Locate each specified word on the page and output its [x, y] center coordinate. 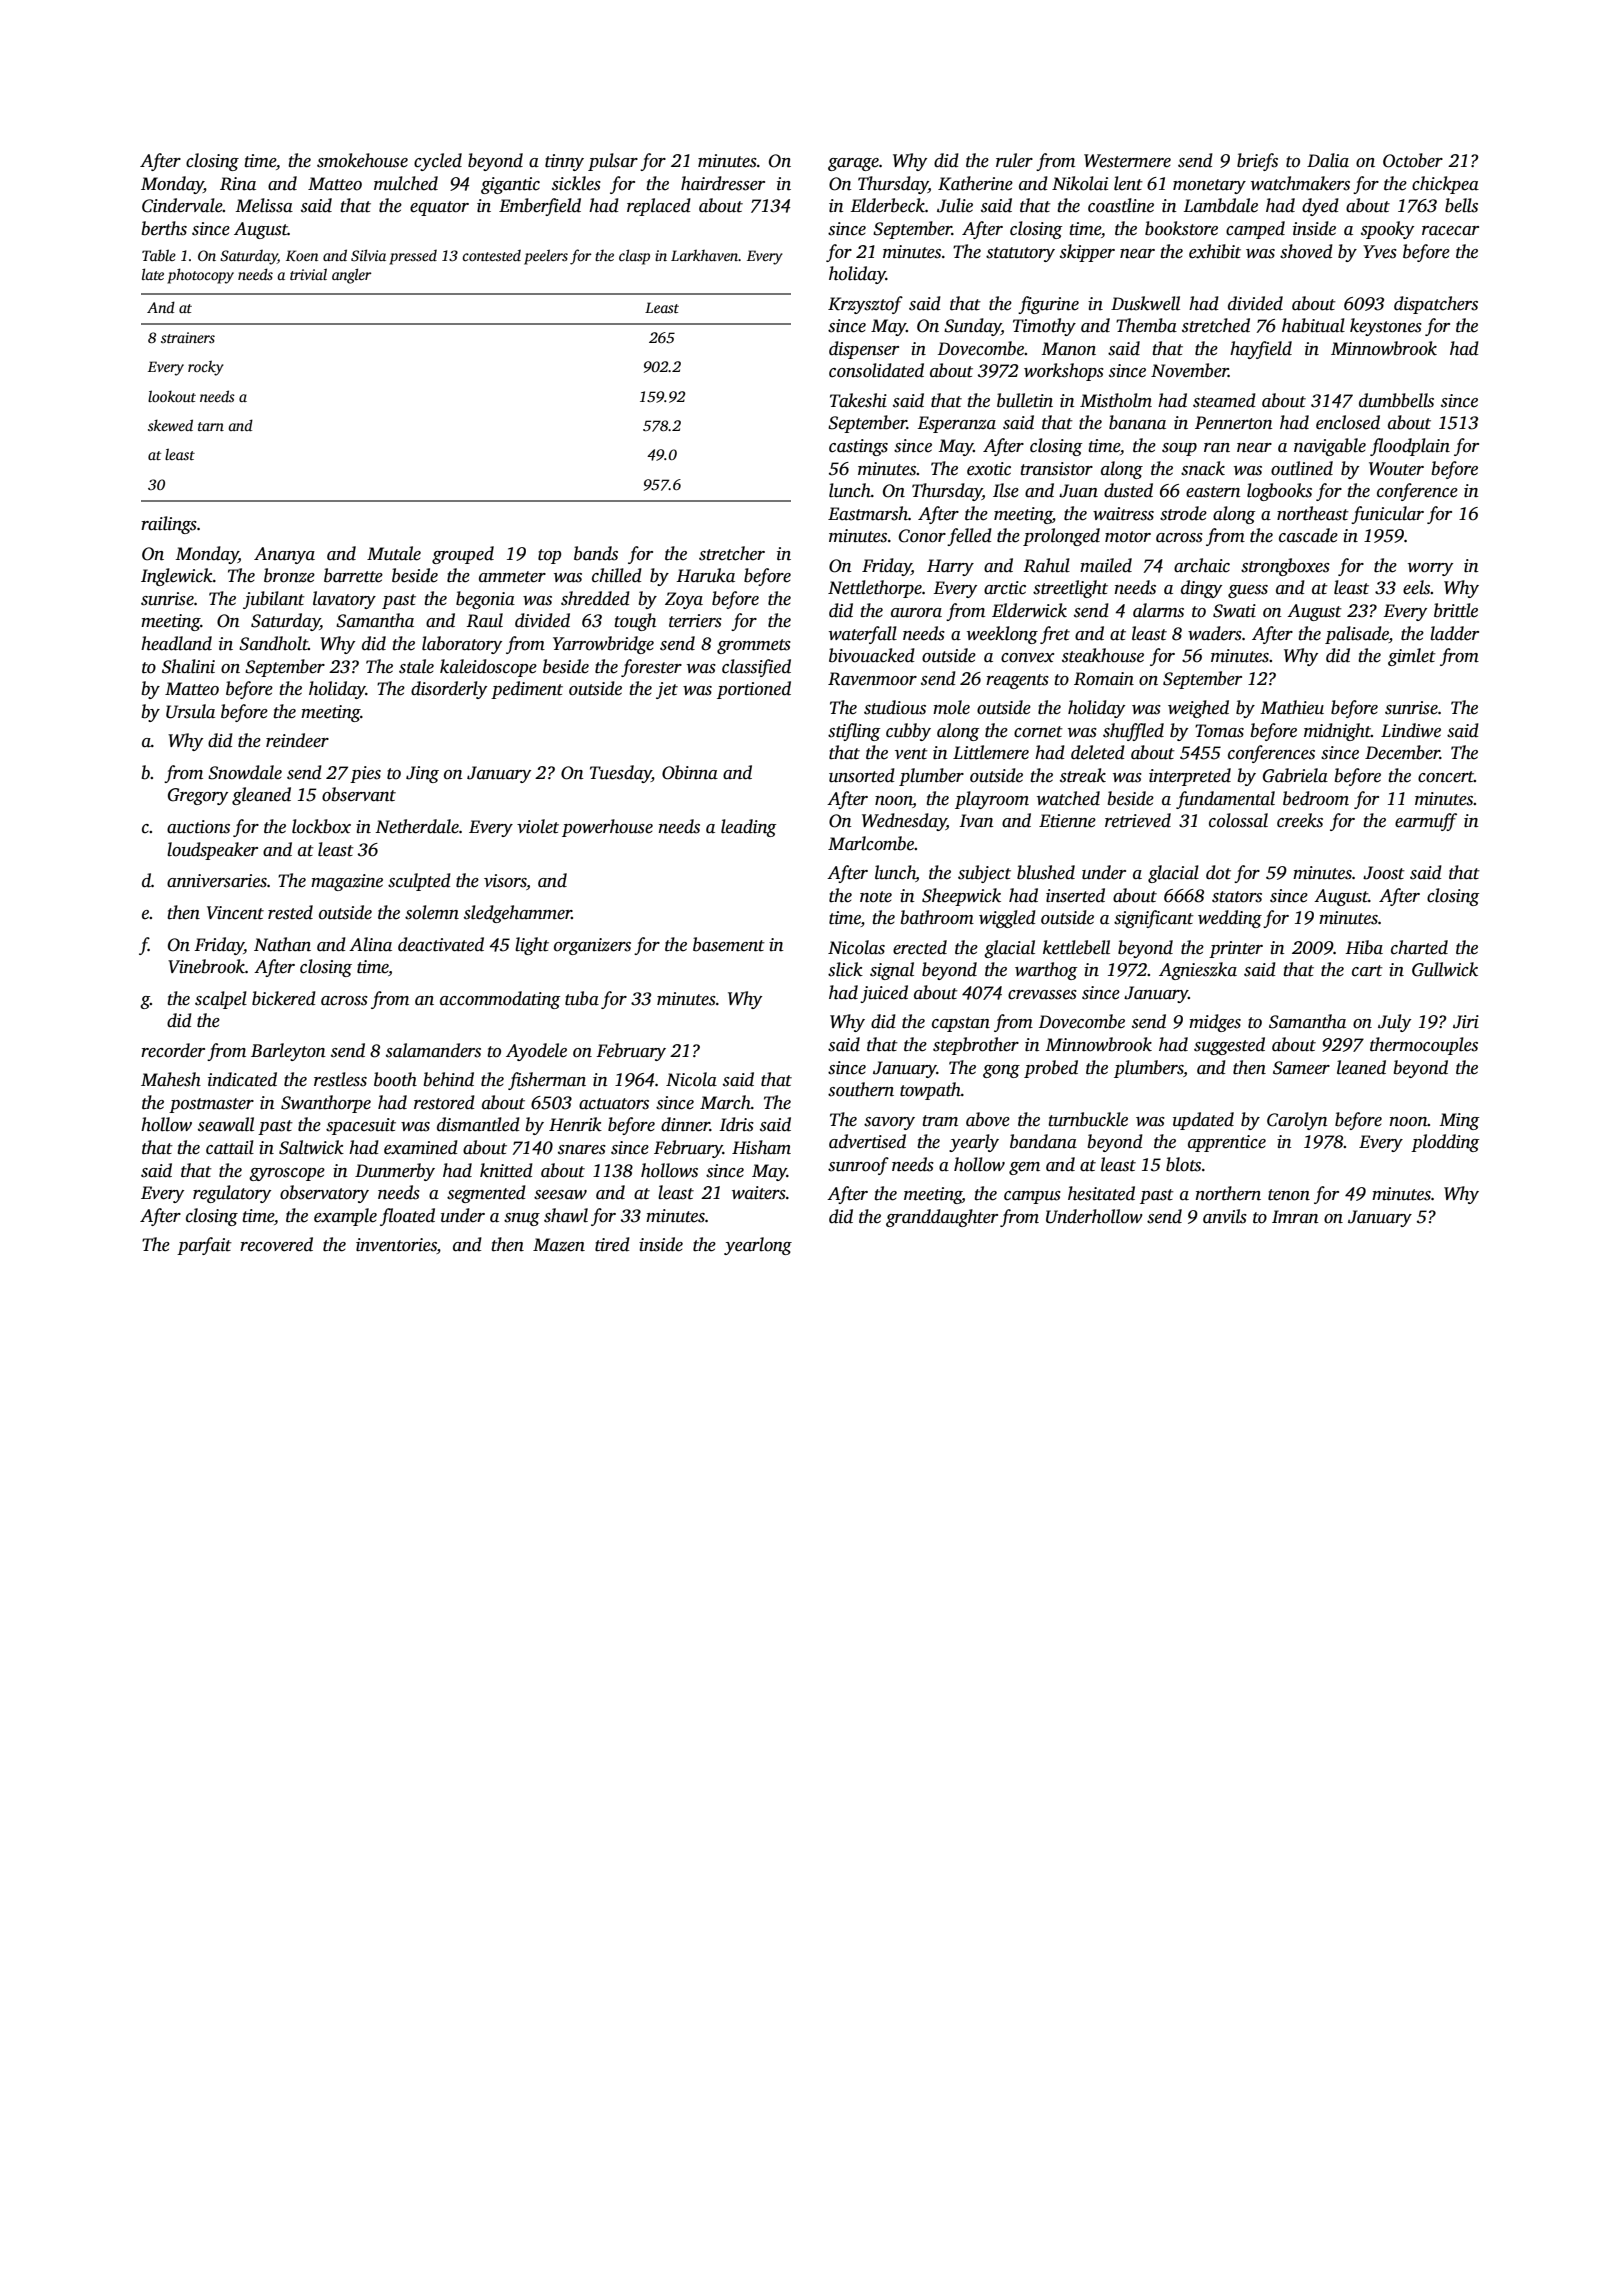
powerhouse [607, 828]
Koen [302, 255]
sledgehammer [518, 914]
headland [176, 643]
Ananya [284, 555]
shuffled [1133, 732]
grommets [754, 646]
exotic [989, 469]
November [1189, 370]
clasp [634, 257]
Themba [1146, 325]
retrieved [1138, 820]
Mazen [559, 1245]
